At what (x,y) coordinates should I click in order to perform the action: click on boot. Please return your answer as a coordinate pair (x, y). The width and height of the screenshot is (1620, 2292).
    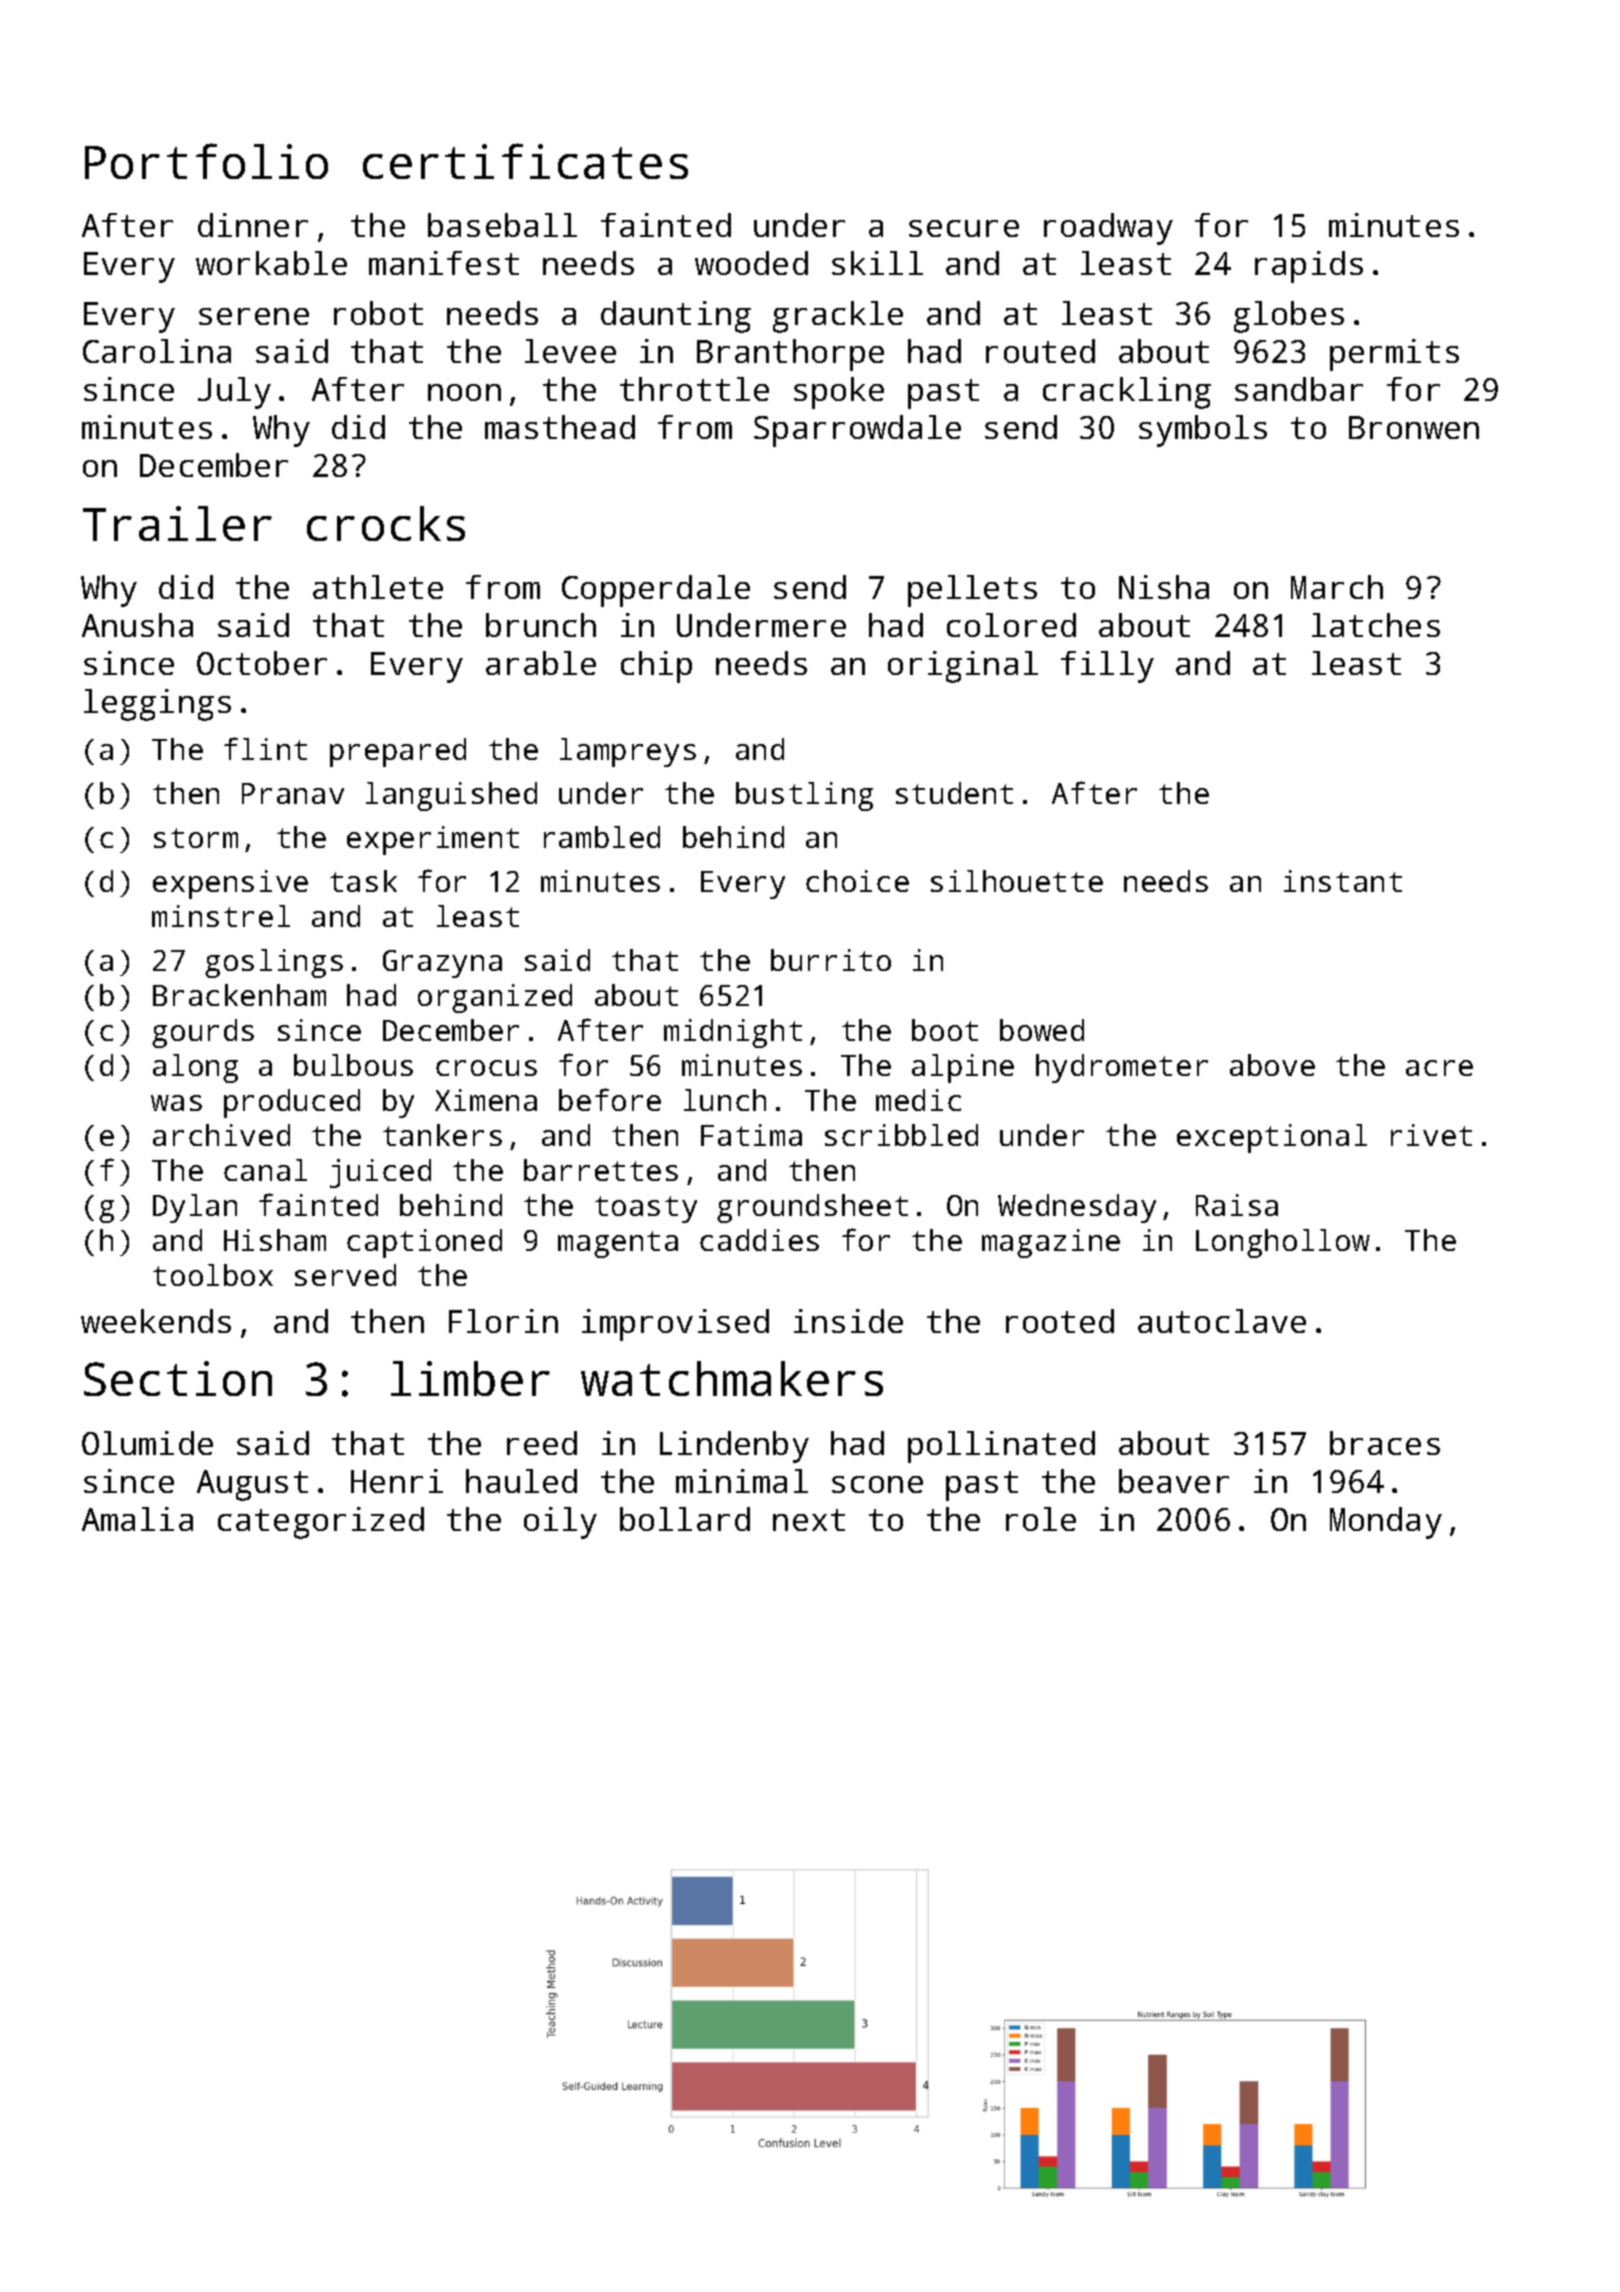
    Looking at the image, I should click on (945, 1030).
